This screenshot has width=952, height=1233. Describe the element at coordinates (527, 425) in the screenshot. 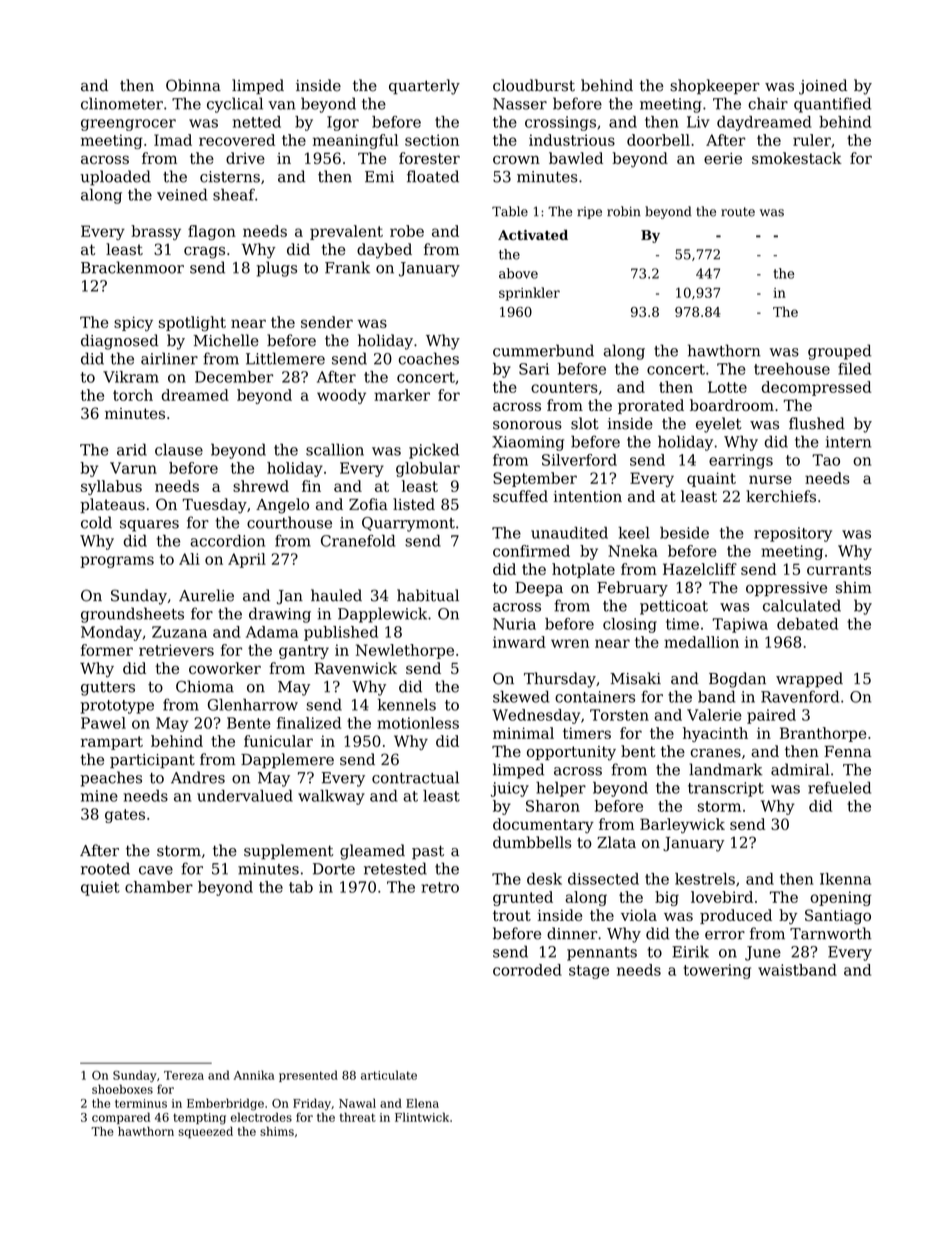

I see `sonorous` at that location.
